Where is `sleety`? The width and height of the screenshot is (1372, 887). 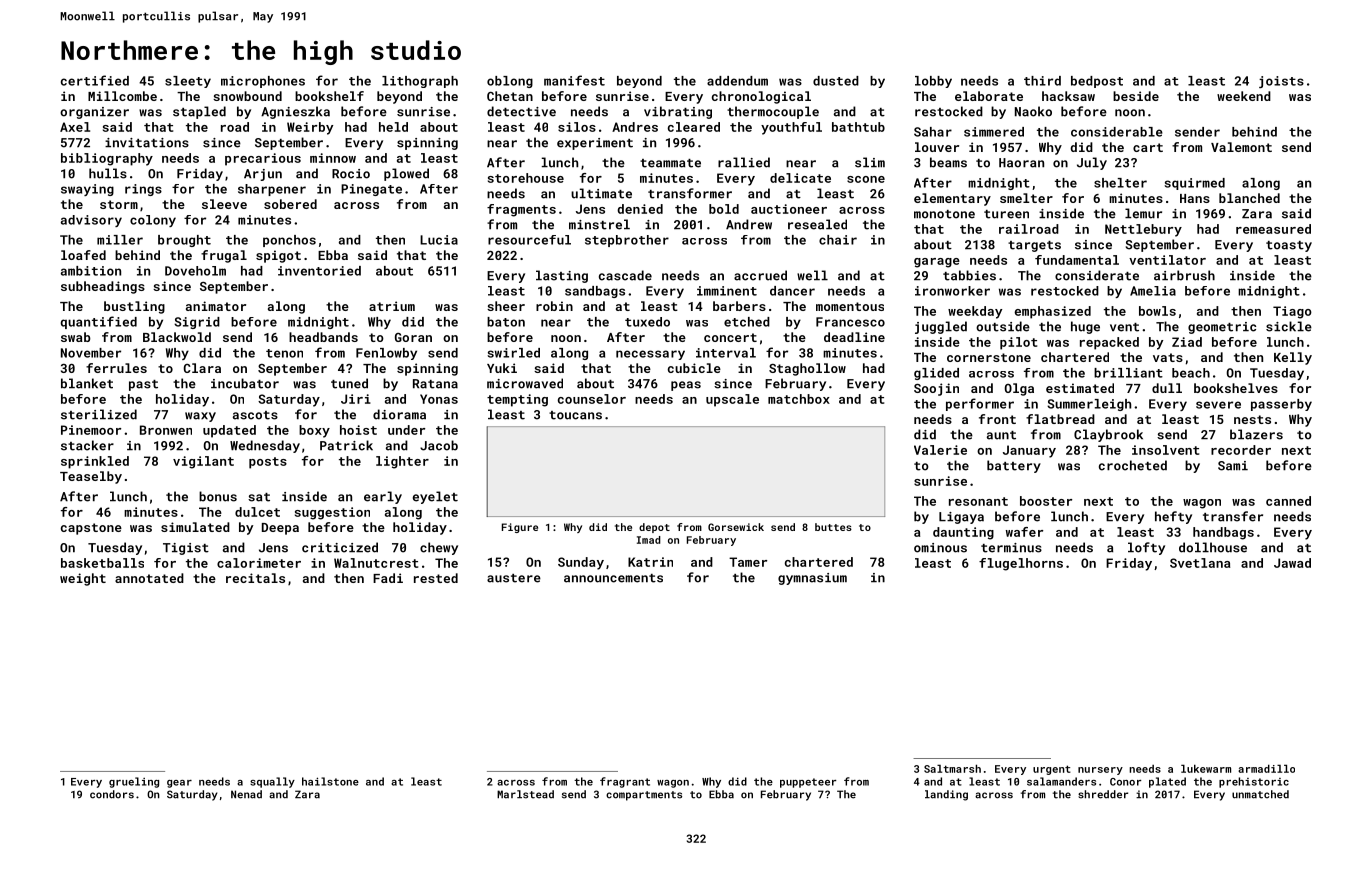
sleety is located at coordinates (188, 82).
